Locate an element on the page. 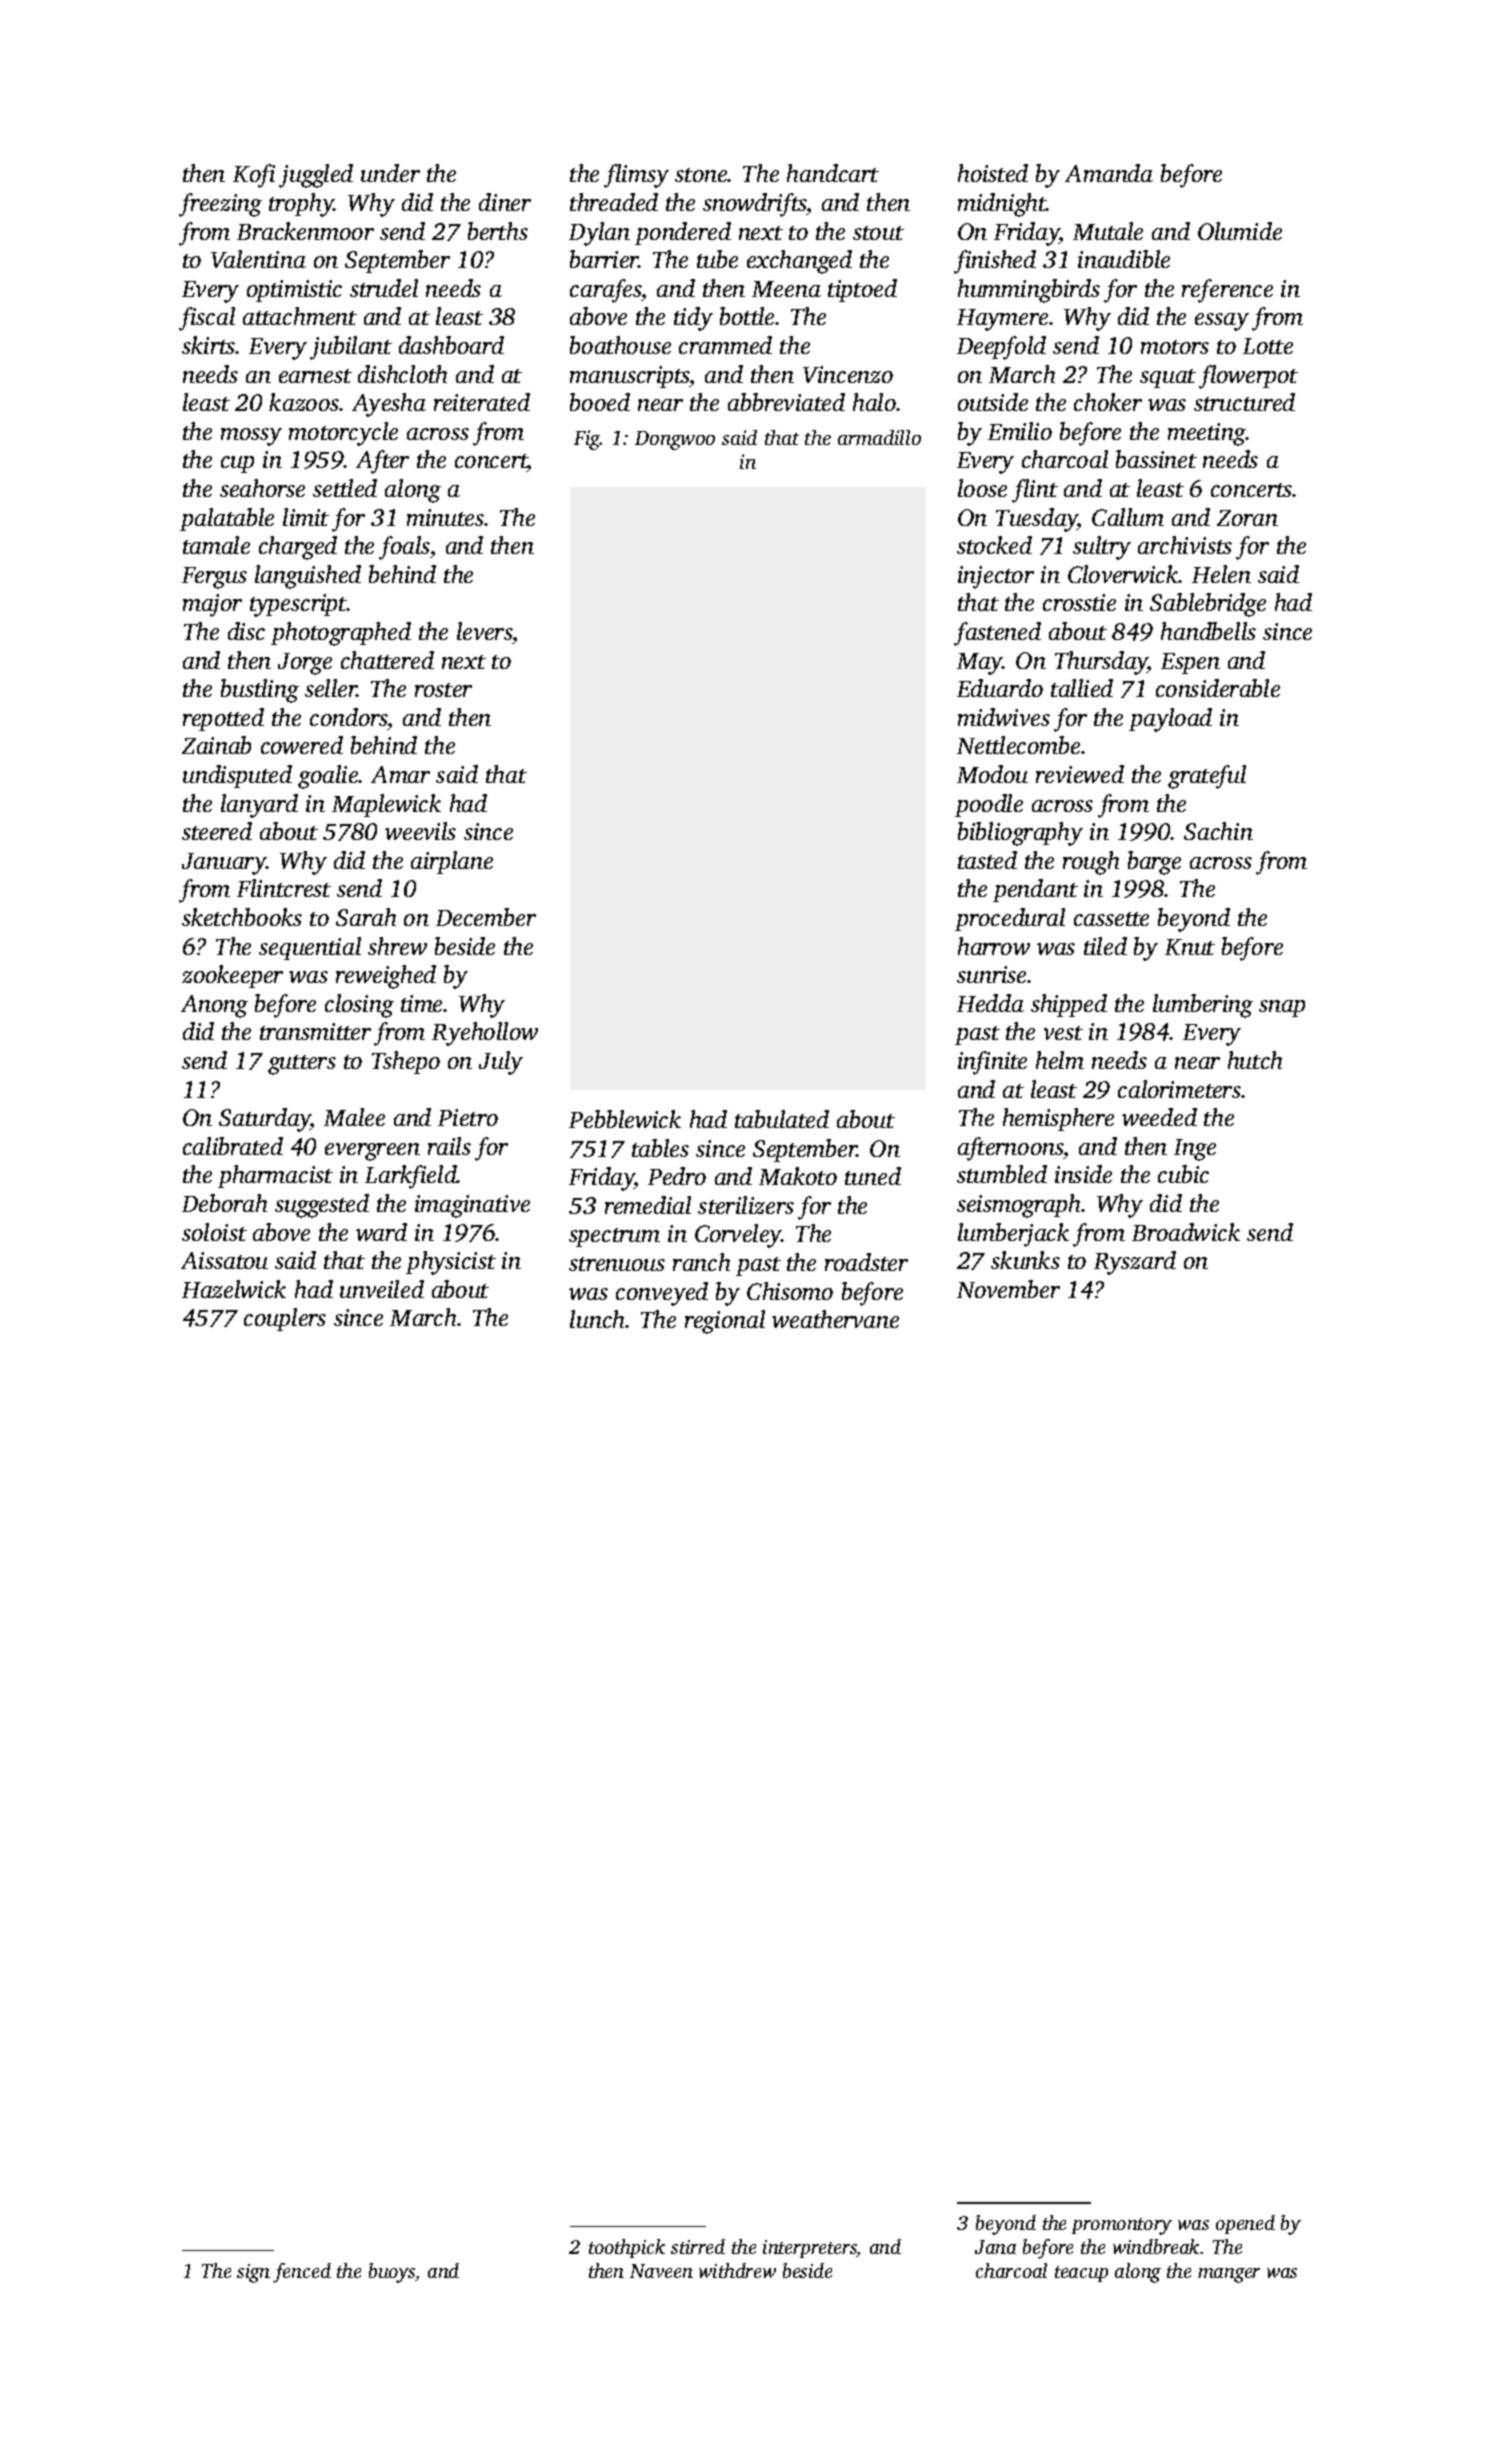 The height and width of the page is (2464, 1496). Amanda is located at coordinates (1109, 173).
